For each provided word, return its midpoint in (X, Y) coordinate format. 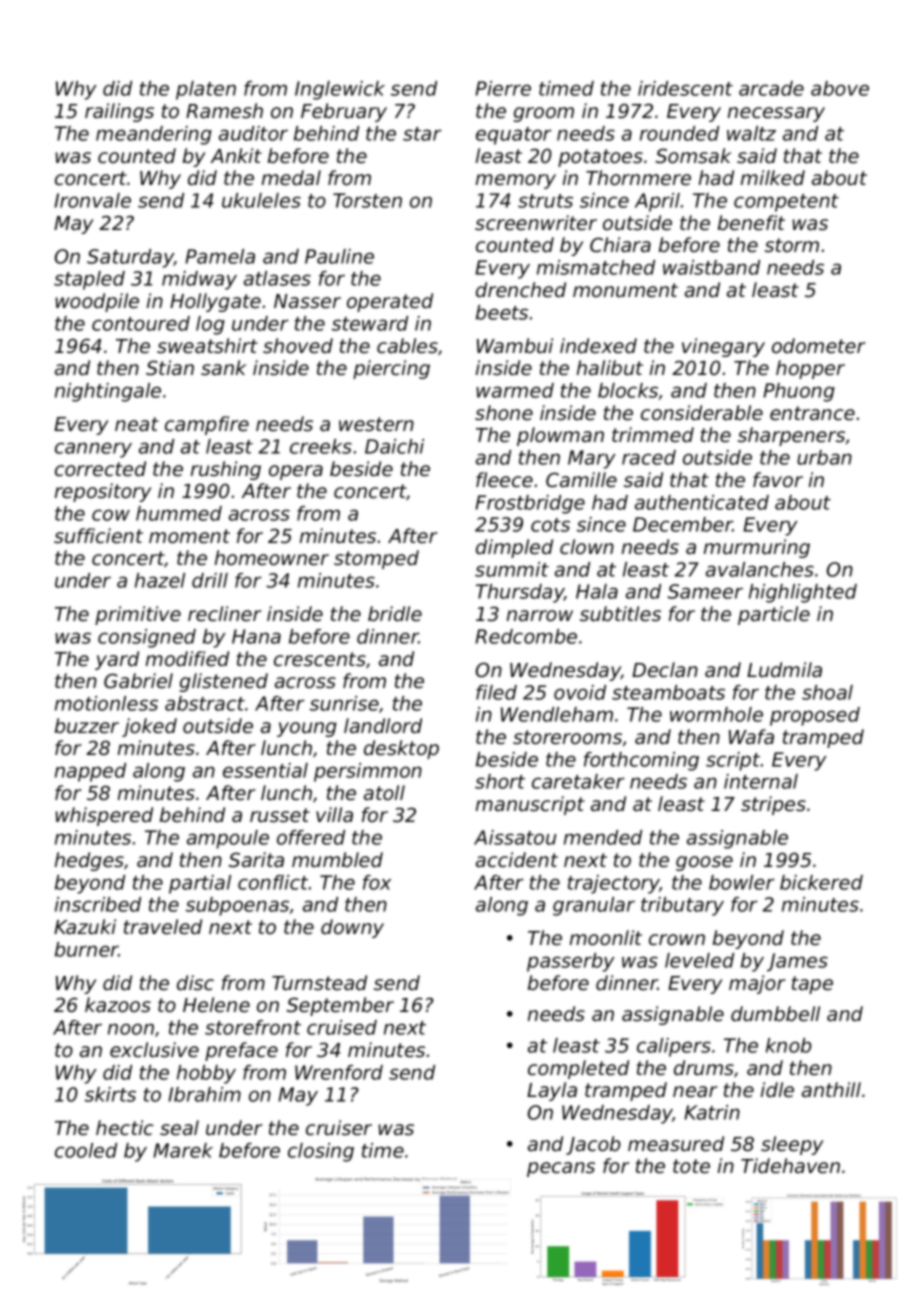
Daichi (394, 446)
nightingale (108, 392)
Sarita (256, 860)
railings (119, 112)
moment (189, 536)
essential (265, 770)
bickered (821, 882)
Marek (183, 1150)
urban (824, 457)
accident (517, 860)
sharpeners (791, 436)
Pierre (503, 88)
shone (504, 413)
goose (704, 863)
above (840, 88)
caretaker (578, 781)
